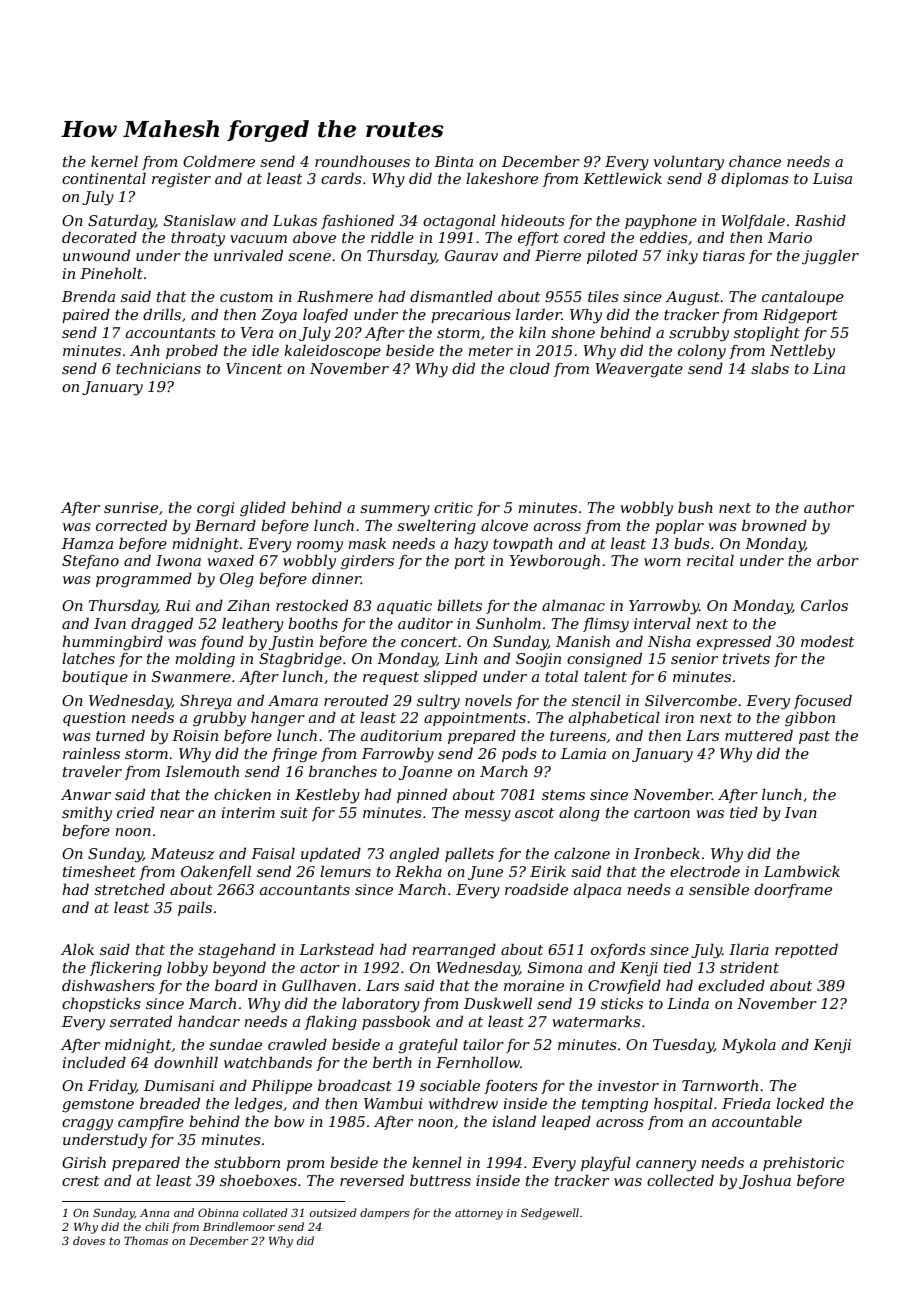 This screenshot has height=1308, width=924. What do you see at coordinates (803, 297) in the screenshot?
I see `cantaloupe` at bounding box center [803, 297].
